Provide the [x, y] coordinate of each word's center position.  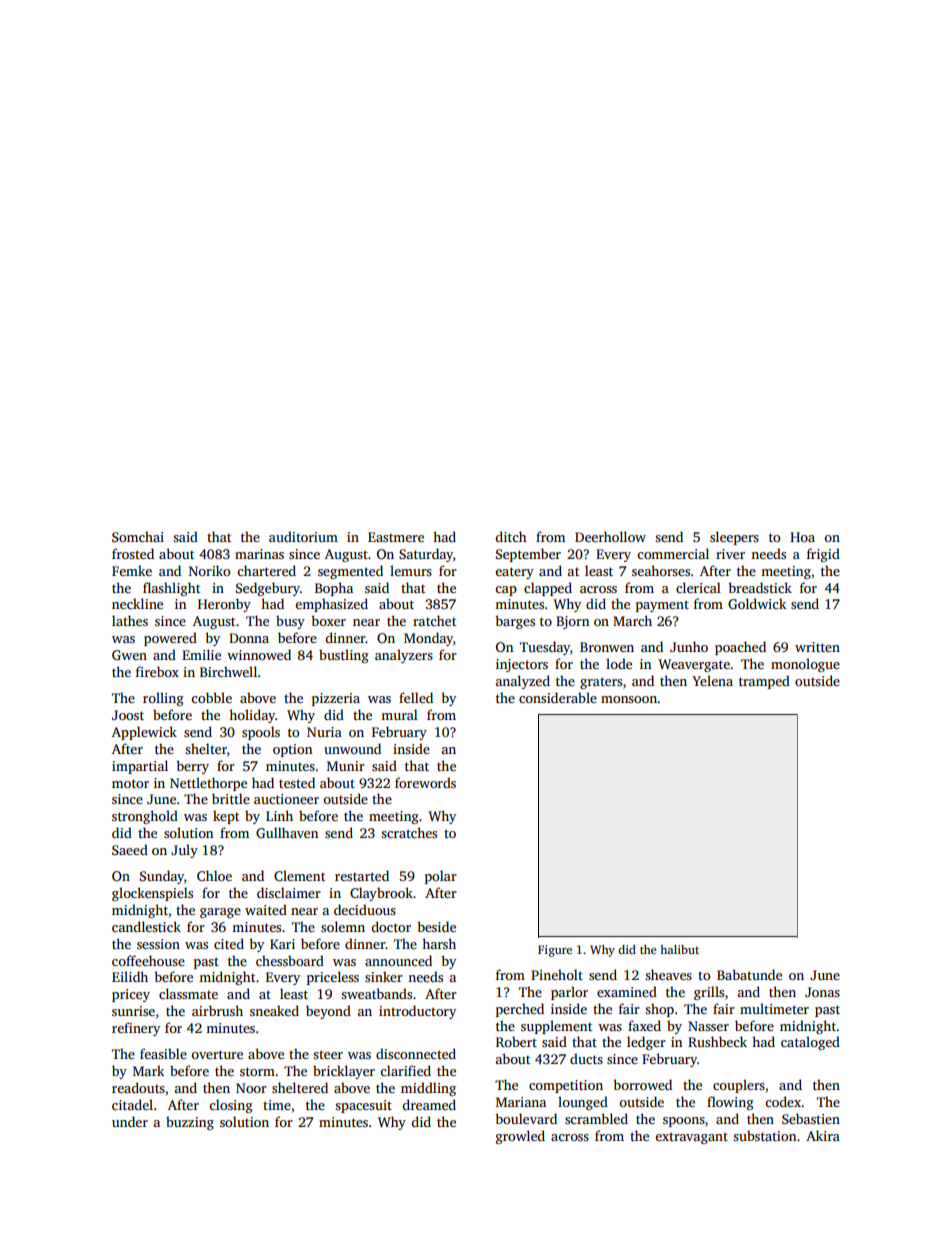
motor [130, 783]
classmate [188, 993]
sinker [384, 976]
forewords [425, 782]
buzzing [190, 1123]
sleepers [734, 538]
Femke [132, 570]
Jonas [822, 992]
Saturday [426, 555]
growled [520, 1137]
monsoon [629, 699]
